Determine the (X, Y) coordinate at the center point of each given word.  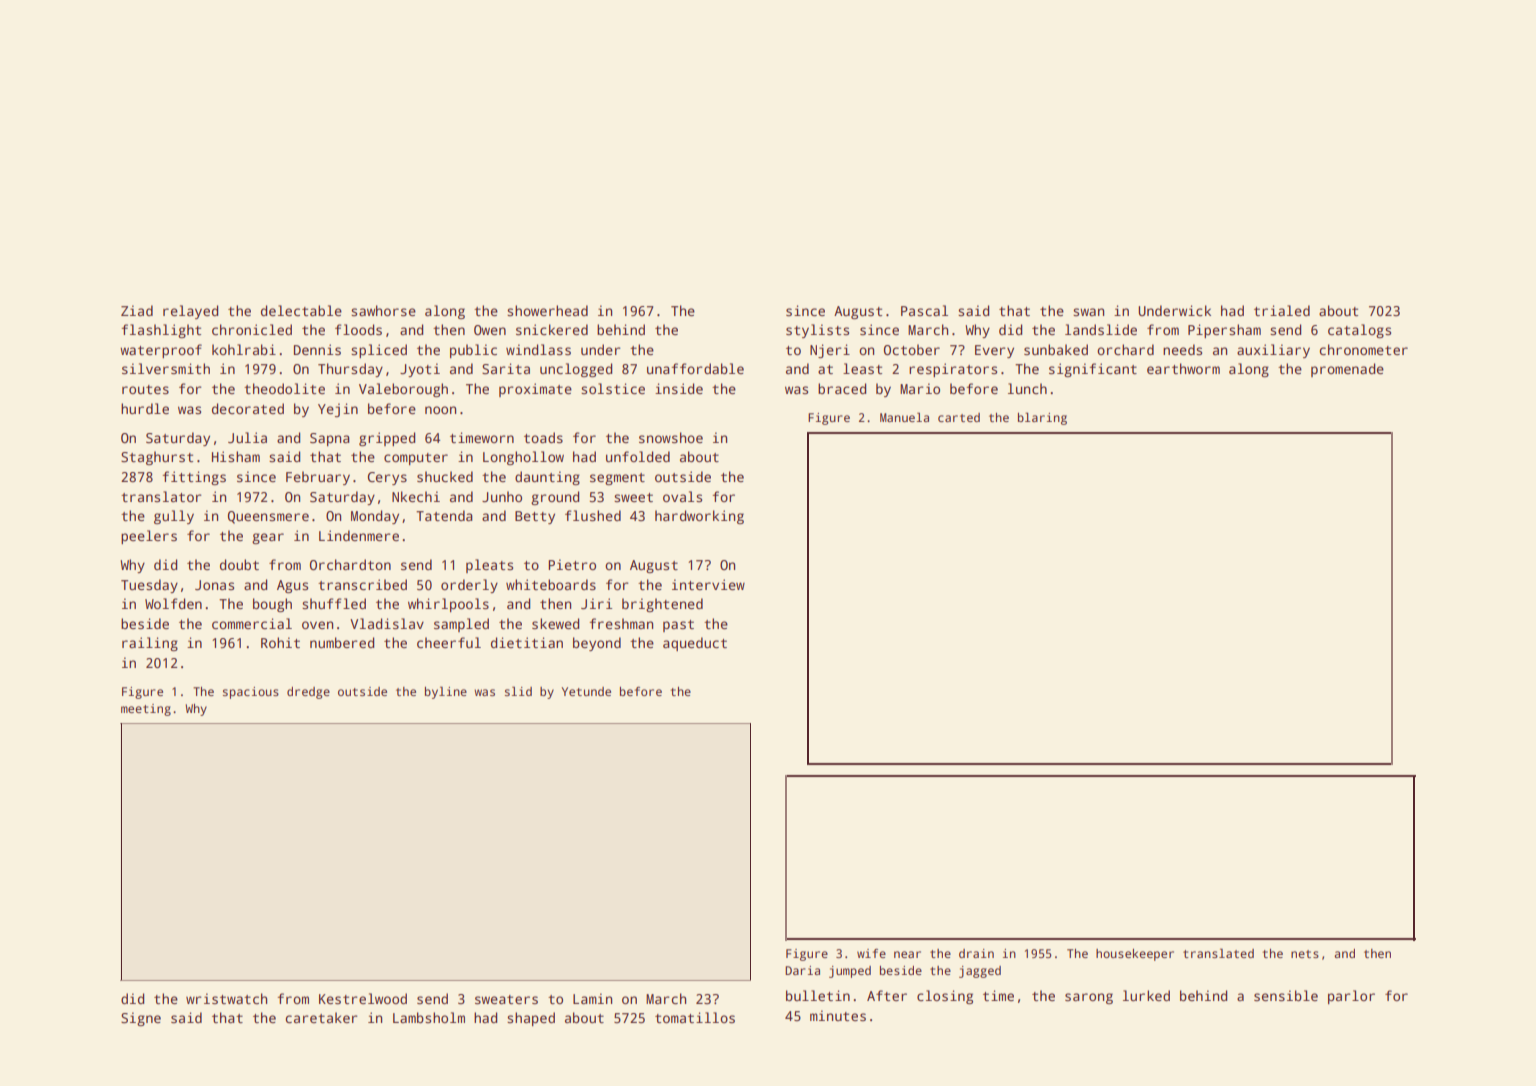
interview (708, 584)
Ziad (137, 310)
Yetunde (586, 691)
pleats (489, 566)
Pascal (924, 310)
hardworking (699, 517)
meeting (146, 710)
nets (1305, 954)
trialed (1282, 310)
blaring (1042, 418)
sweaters (506, 999)
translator (161, 496)
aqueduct (695, 644)
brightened (662, 605)
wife (871, 953)
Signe (141, 1019)
